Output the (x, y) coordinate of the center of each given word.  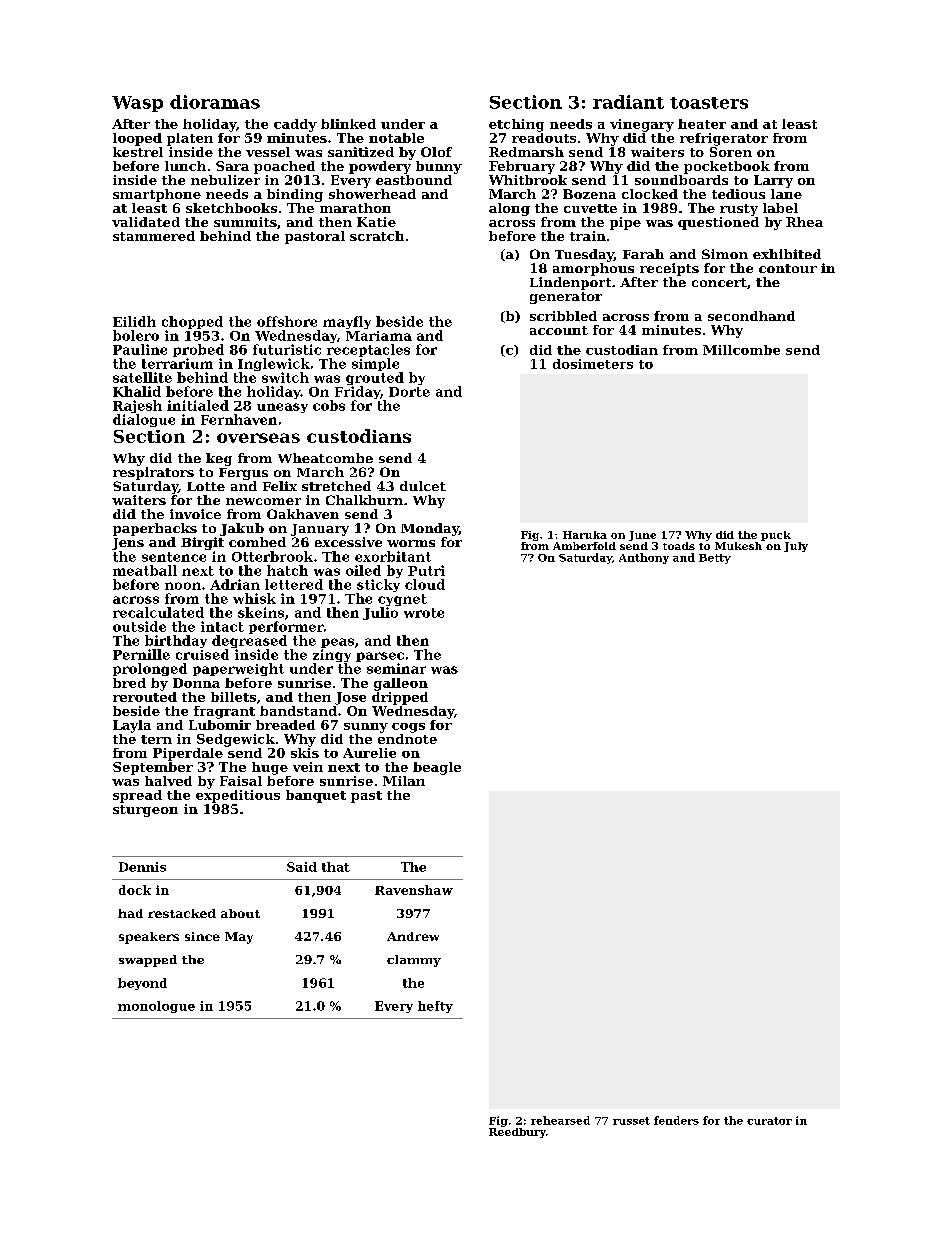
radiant (628, 102)
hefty (435, 1007)
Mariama (379, 336)
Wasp (137, 104)
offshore (287, 321)
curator (769, 1121)
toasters (709, 103)
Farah (643, 254)
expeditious (238, 796)
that (336, 867)
